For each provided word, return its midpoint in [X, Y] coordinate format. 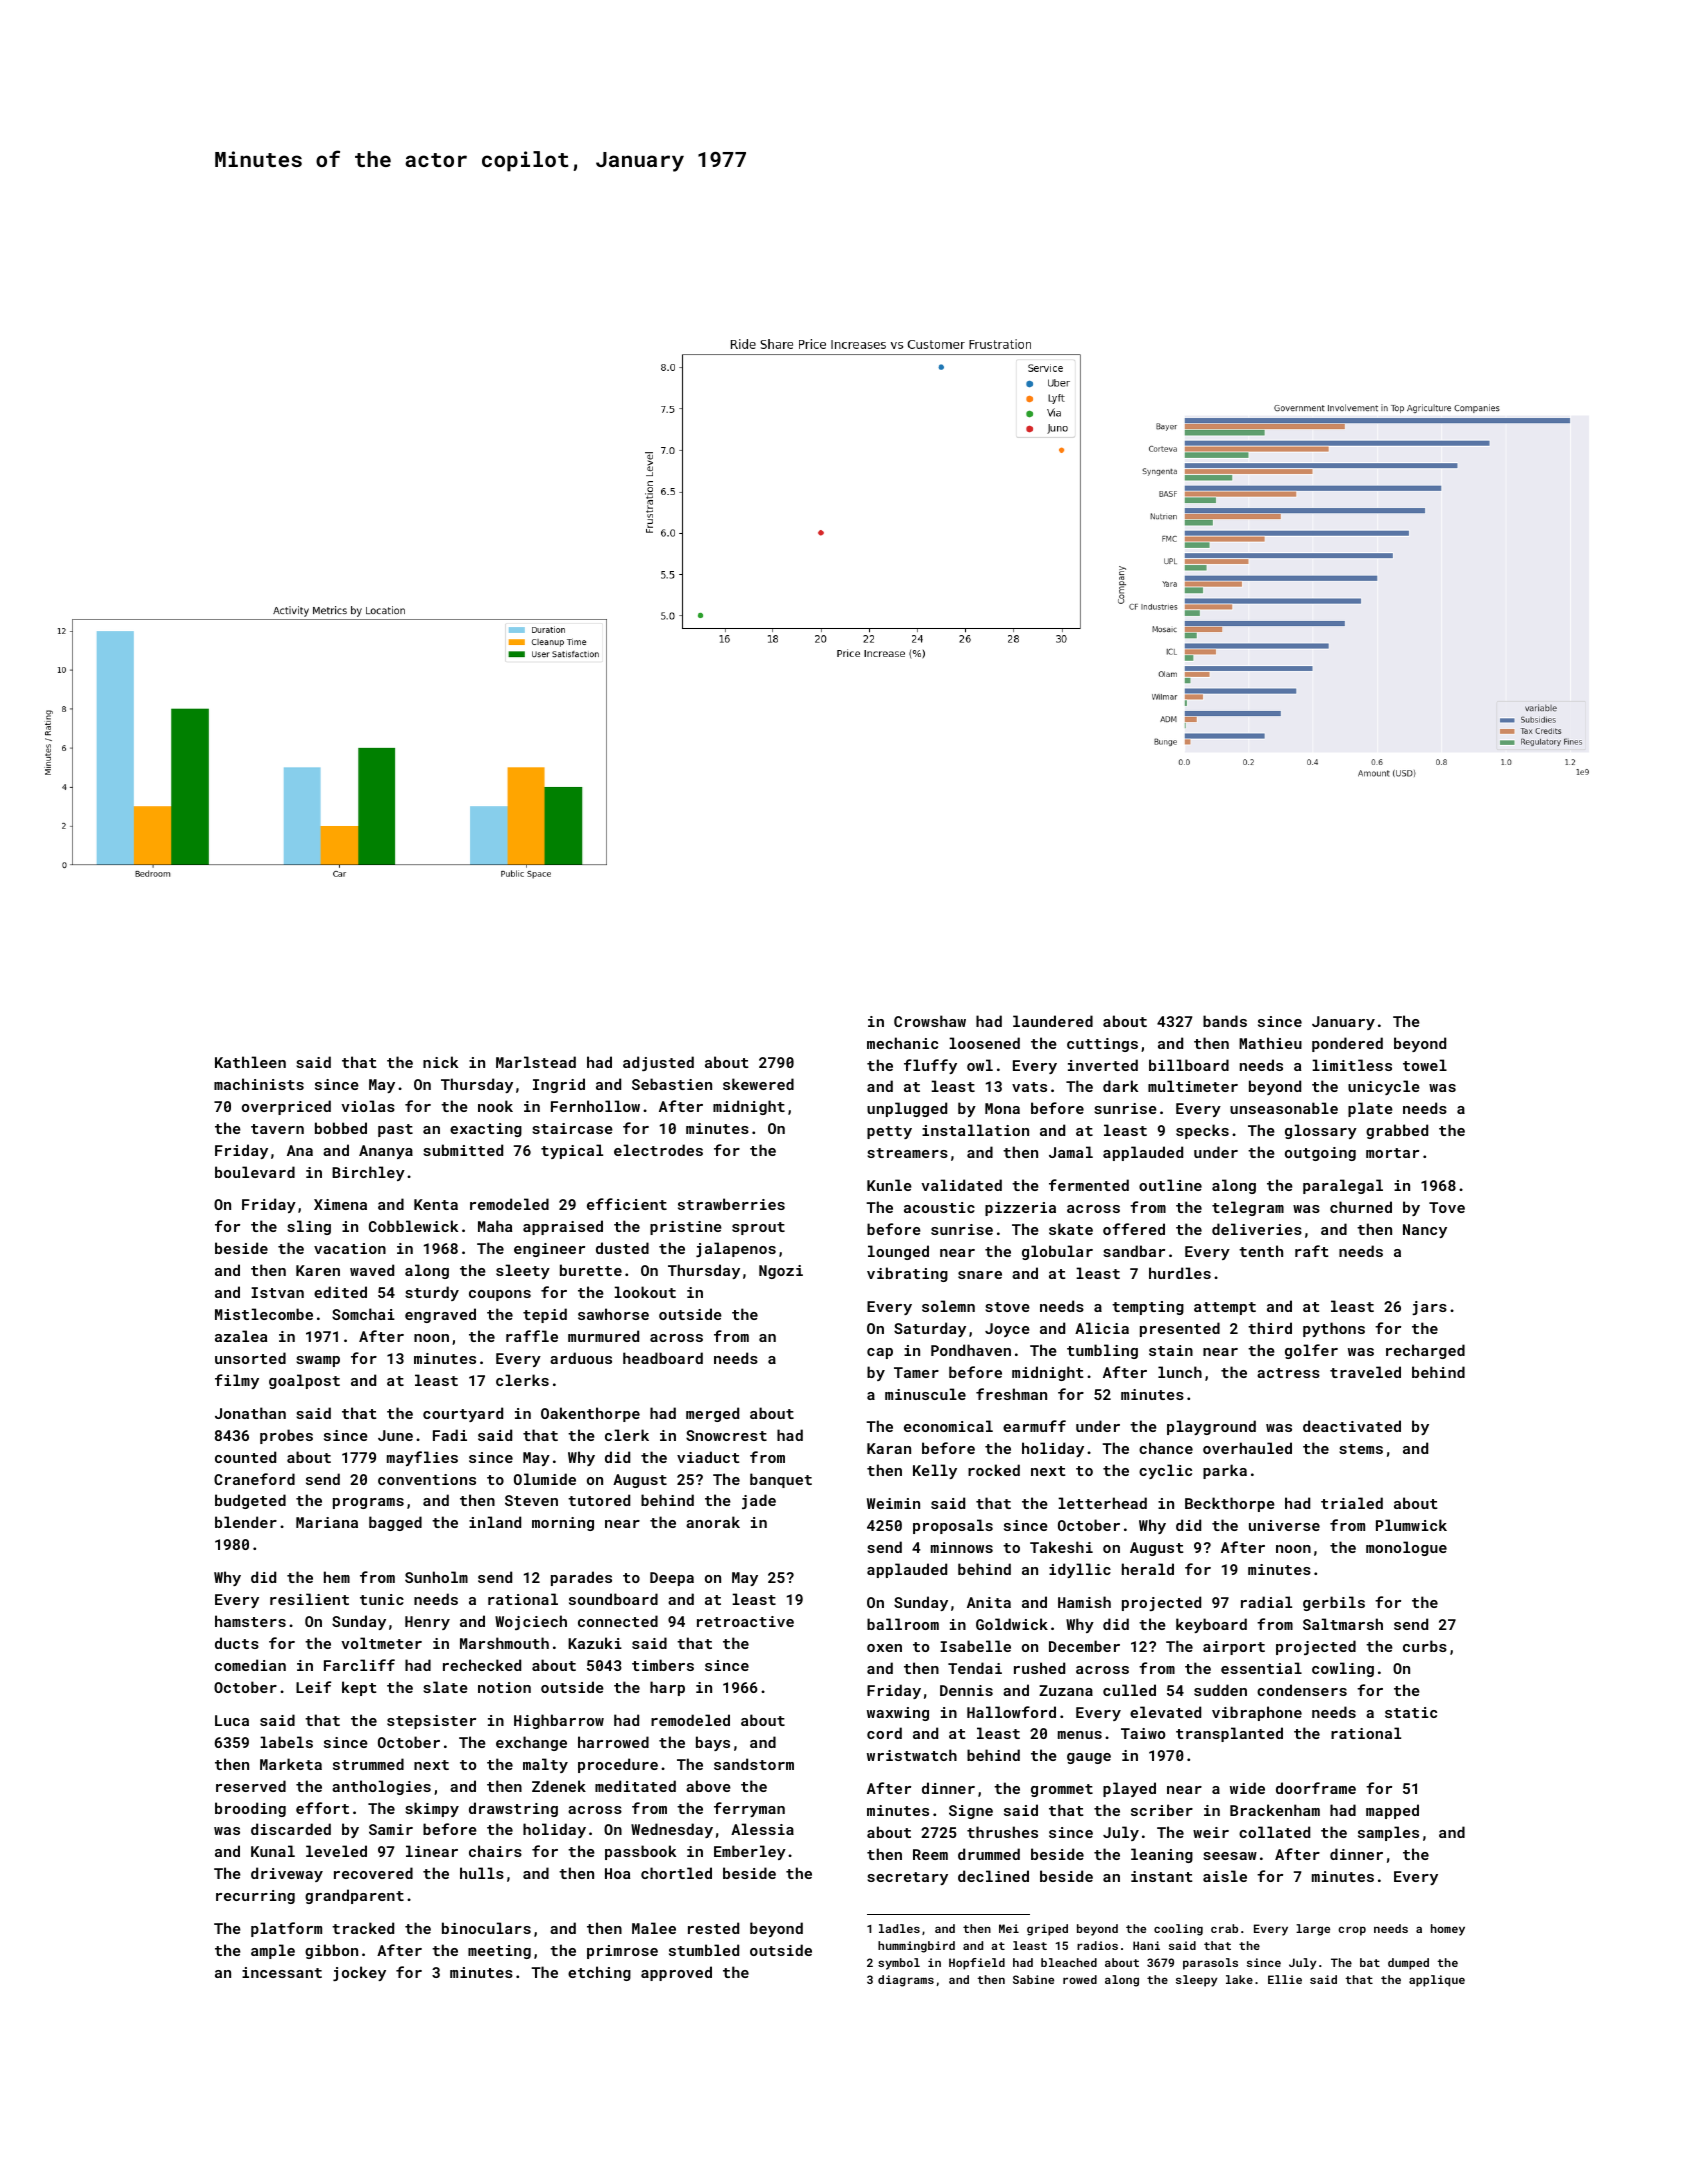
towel [1425, 1065]
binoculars [486, 1928]
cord [884, 1733]
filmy [237, 1381]
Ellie [1285, 1979]
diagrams [906, 1981]
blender [246, 1522]
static [1411, 1712]
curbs [1425, 1646]
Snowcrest [726, 1435]
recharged [1425, 1351]
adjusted [658, 1063]
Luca [232, 1720]
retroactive [745, 1621]
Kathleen [250, 1062]
